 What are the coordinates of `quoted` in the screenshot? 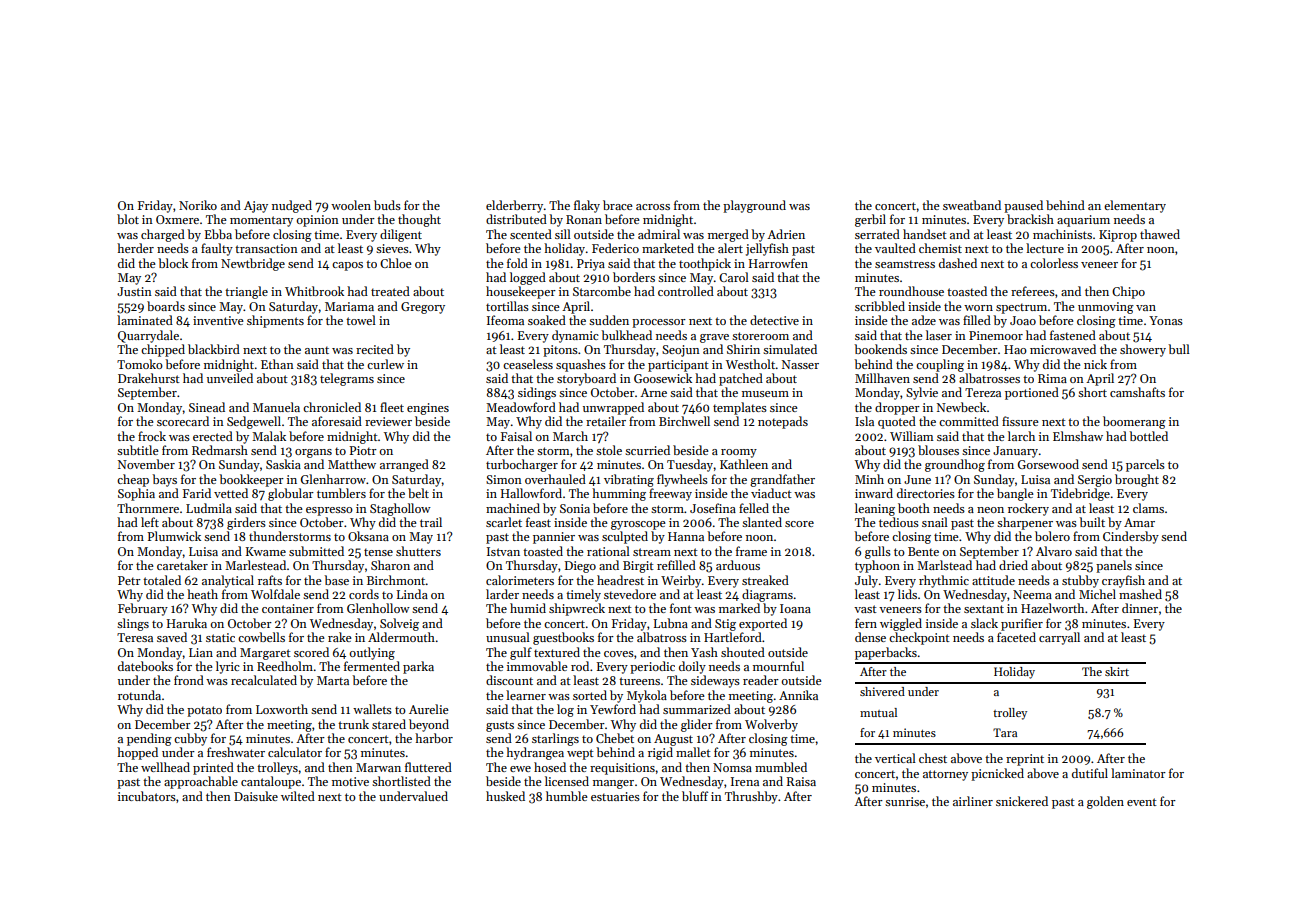 It's located at (897, 422).
